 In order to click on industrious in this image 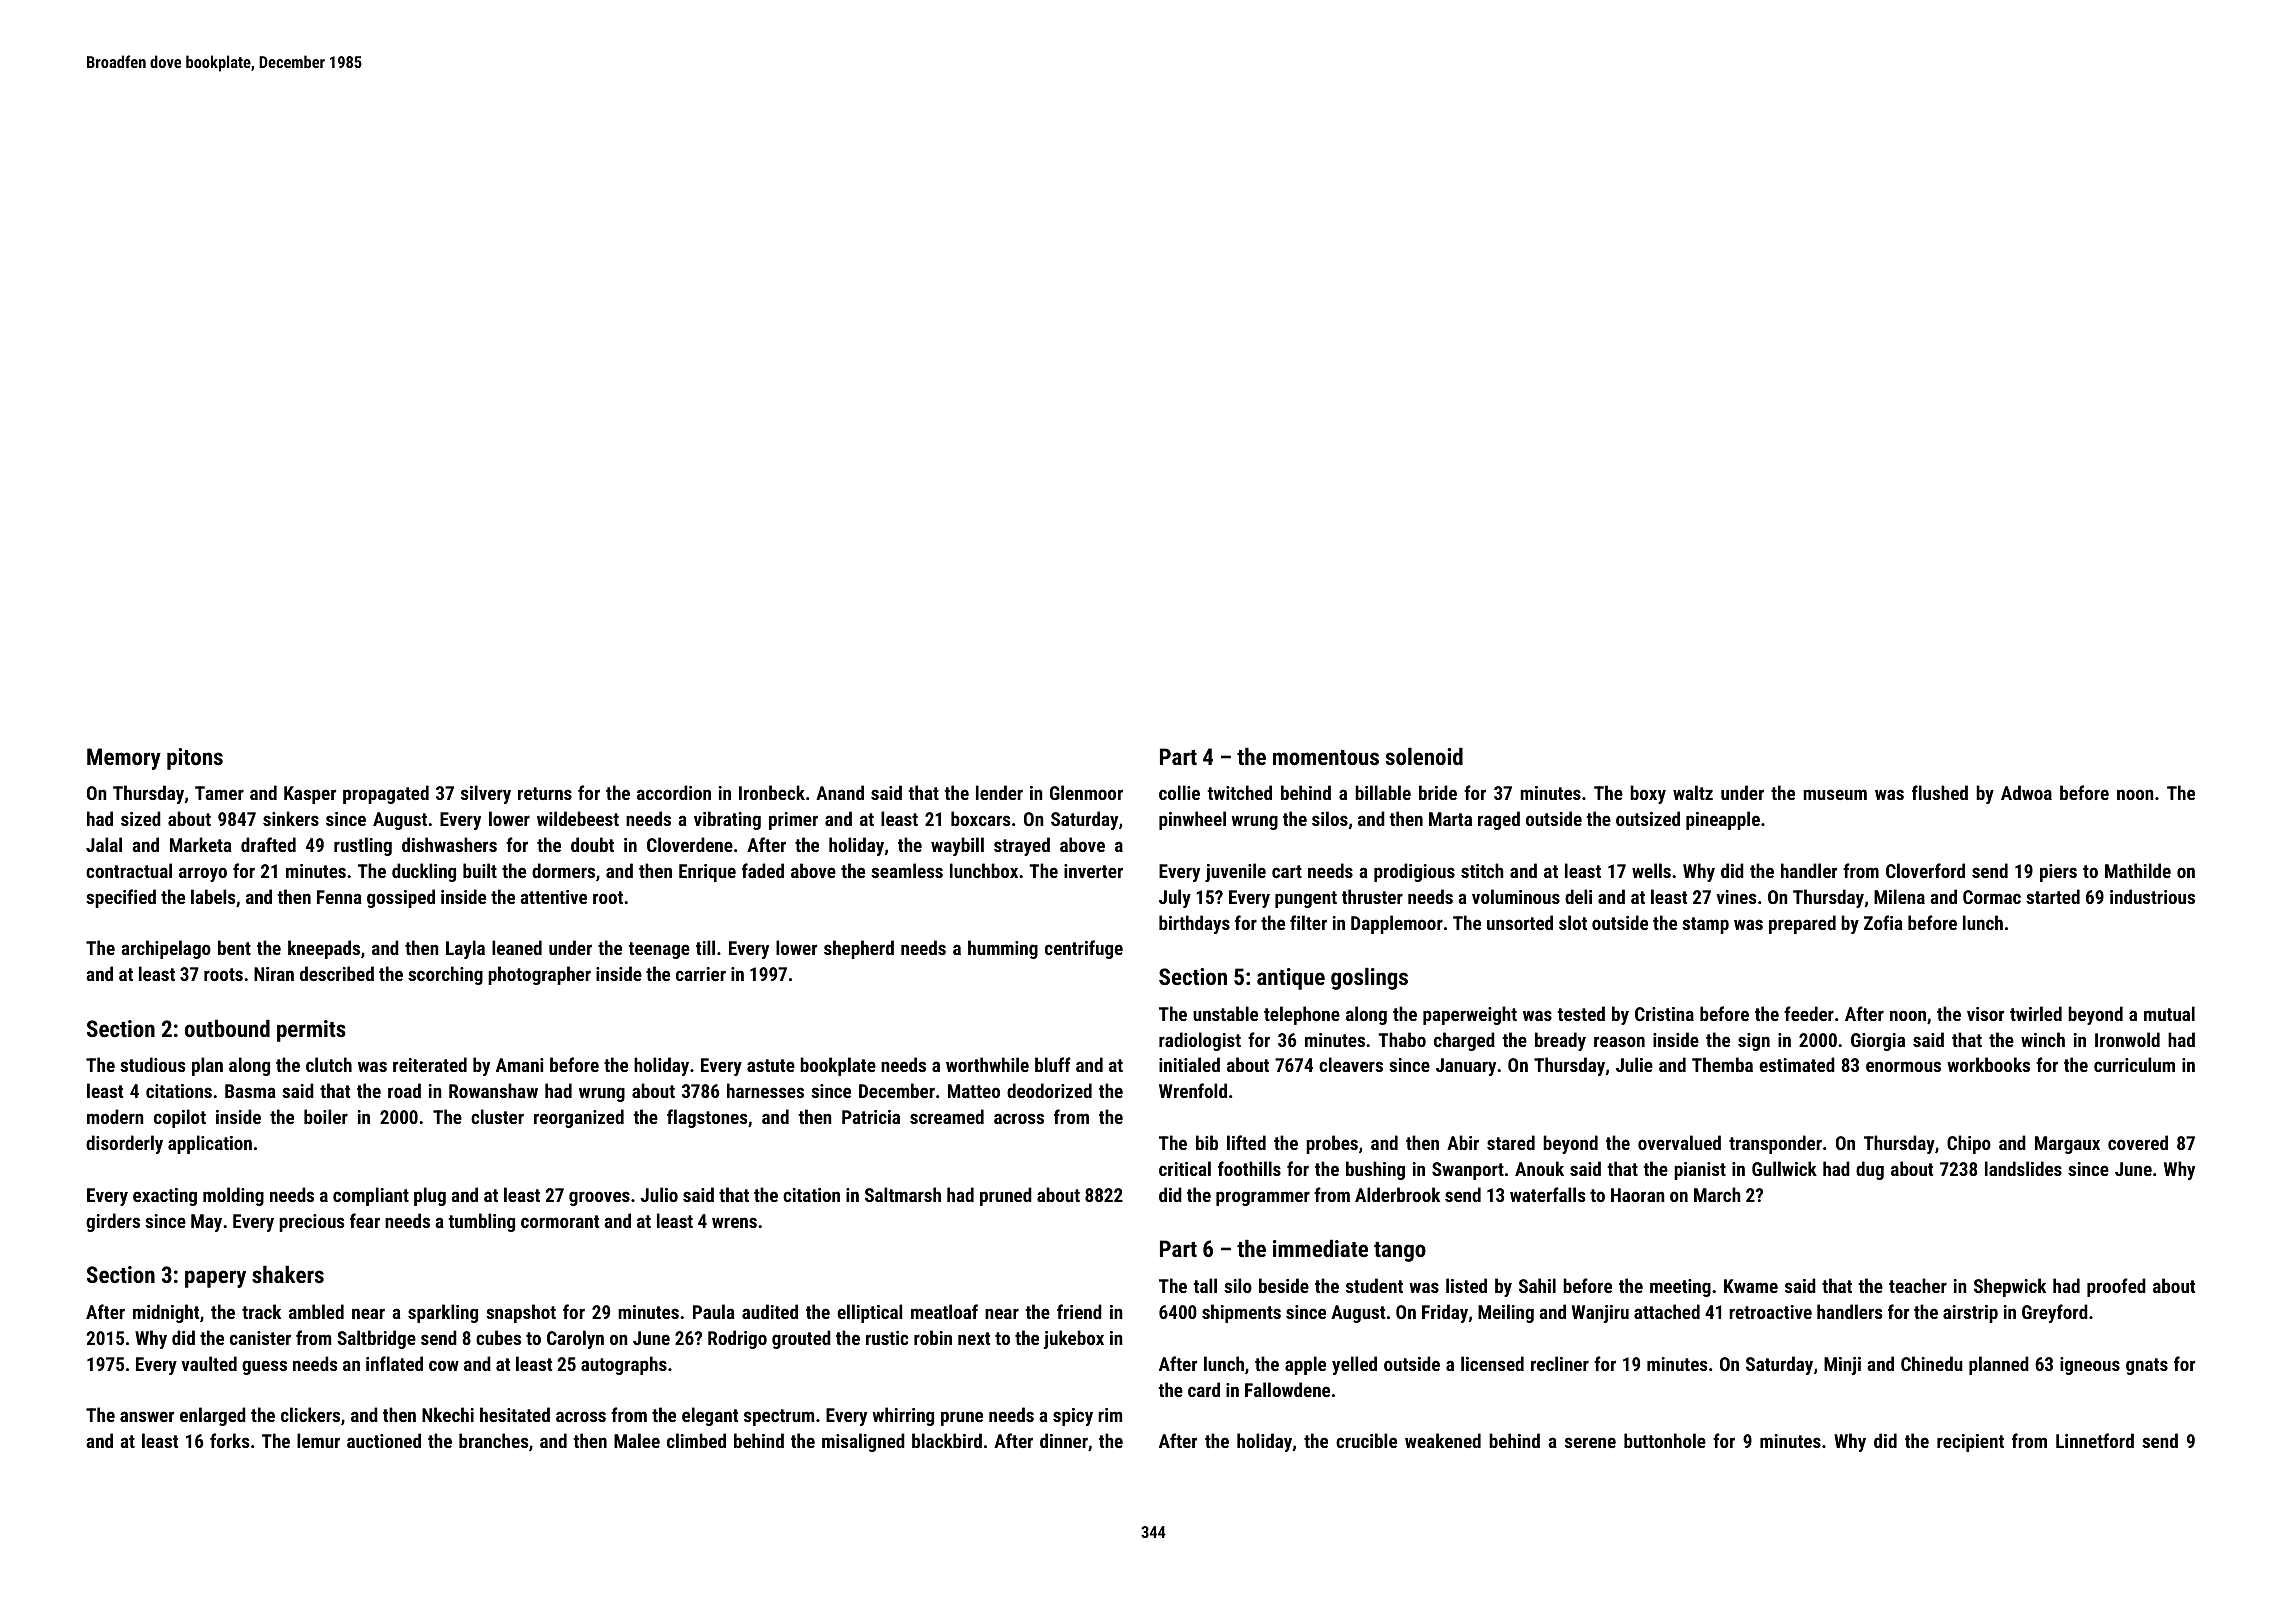, I will do `click(2152, 896)`.
